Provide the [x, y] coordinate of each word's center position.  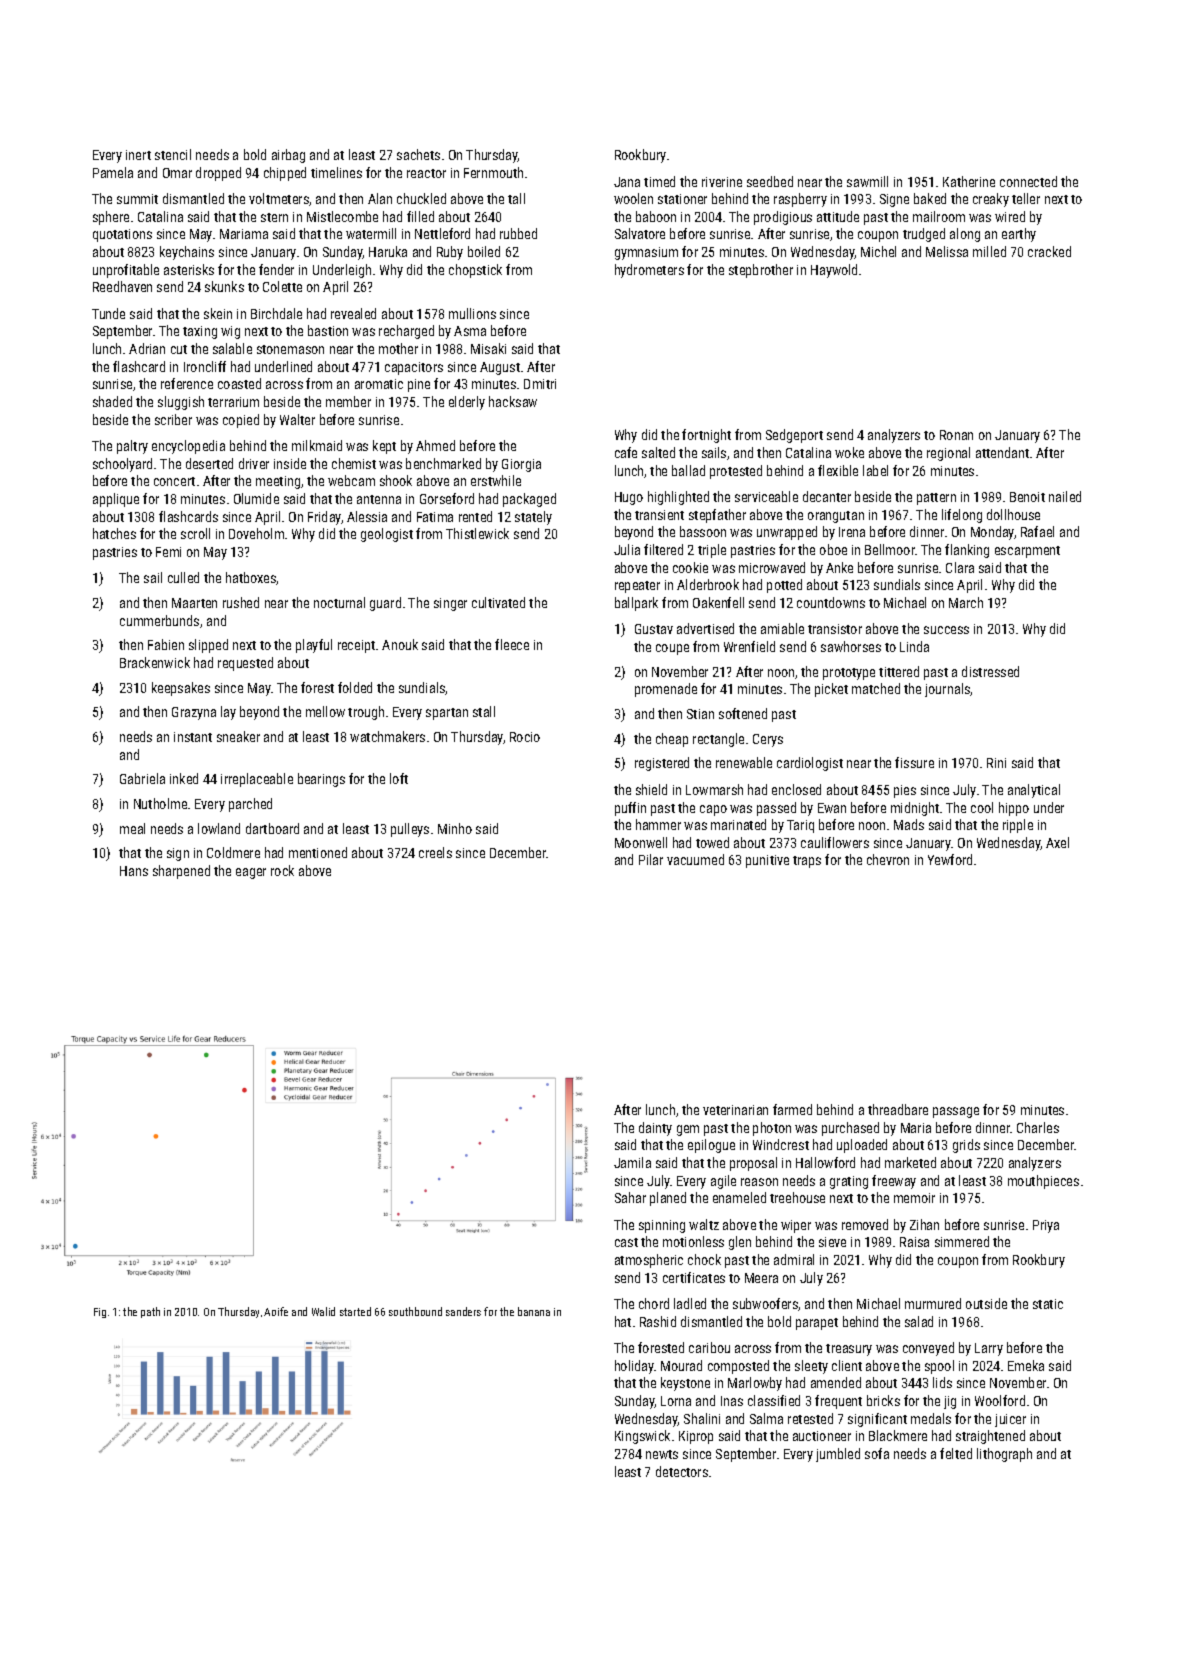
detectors [682, 1471]
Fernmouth [493, 172]
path [150, 1312]
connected [1028, 181]
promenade [666, 690]
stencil [173, 154]
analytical [1034, 791]
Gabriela [142, 778]
